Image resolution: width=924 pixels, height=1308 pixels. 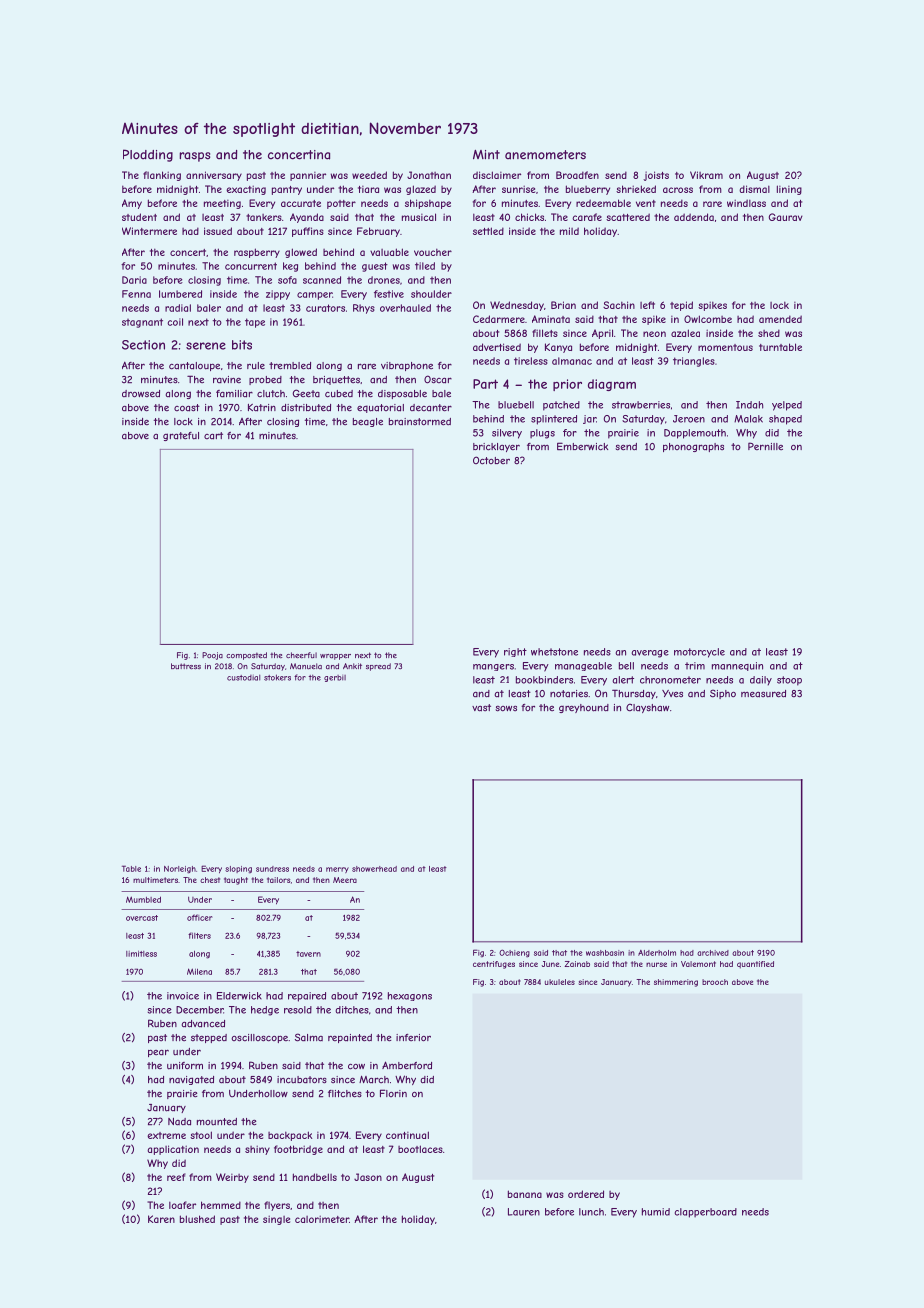 What do you see at coordinates (148, 155) in the page?
I see `Plodding` at bounding box center [148, 155].
